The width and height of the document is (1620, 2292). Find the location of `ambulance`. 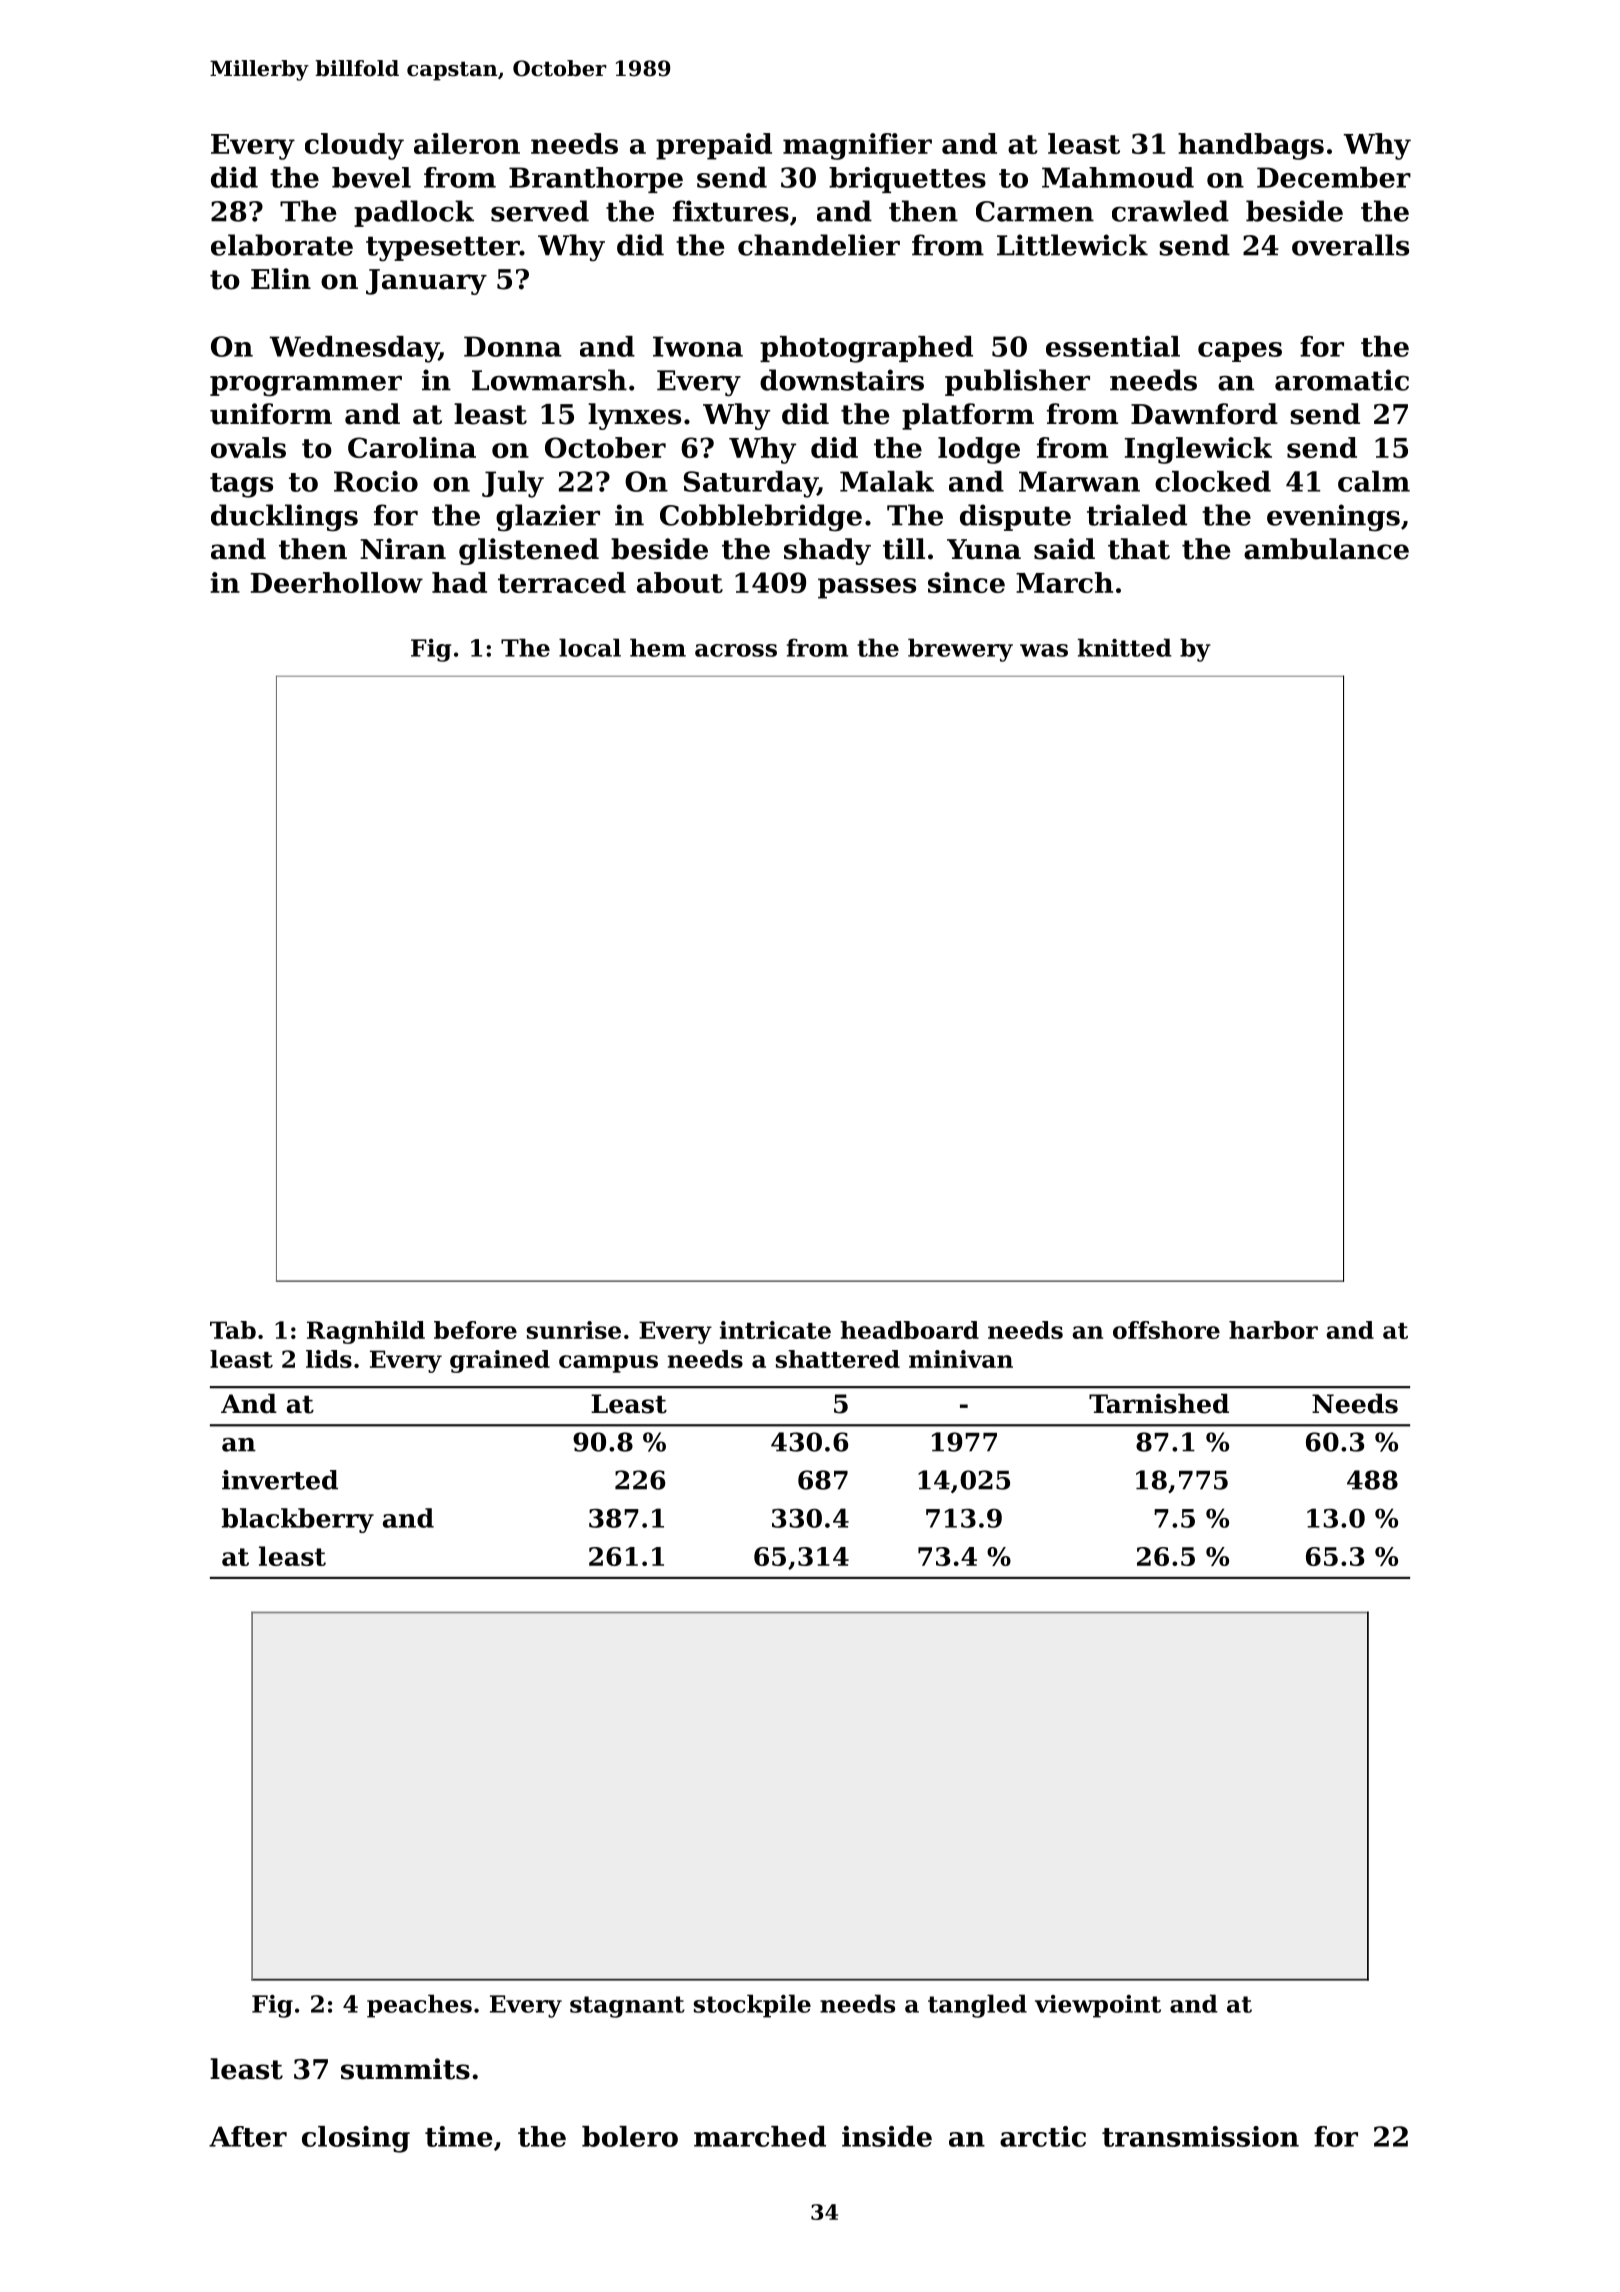

ambulance is located at coordinates (1326, 549).
